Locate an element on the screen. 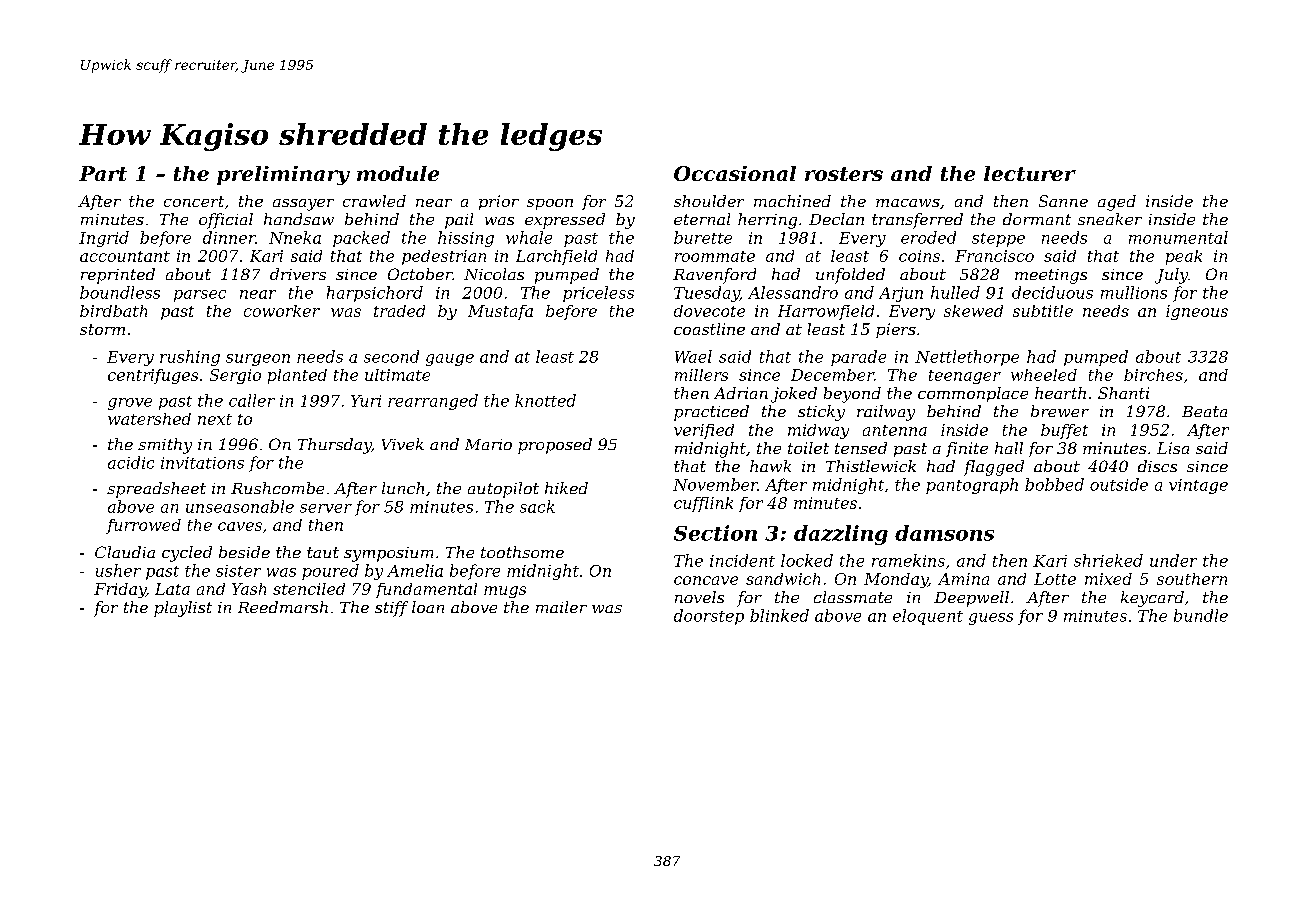 This screenshot has width=1308, height=924. ramekins is located at coordinates (908, 560).
